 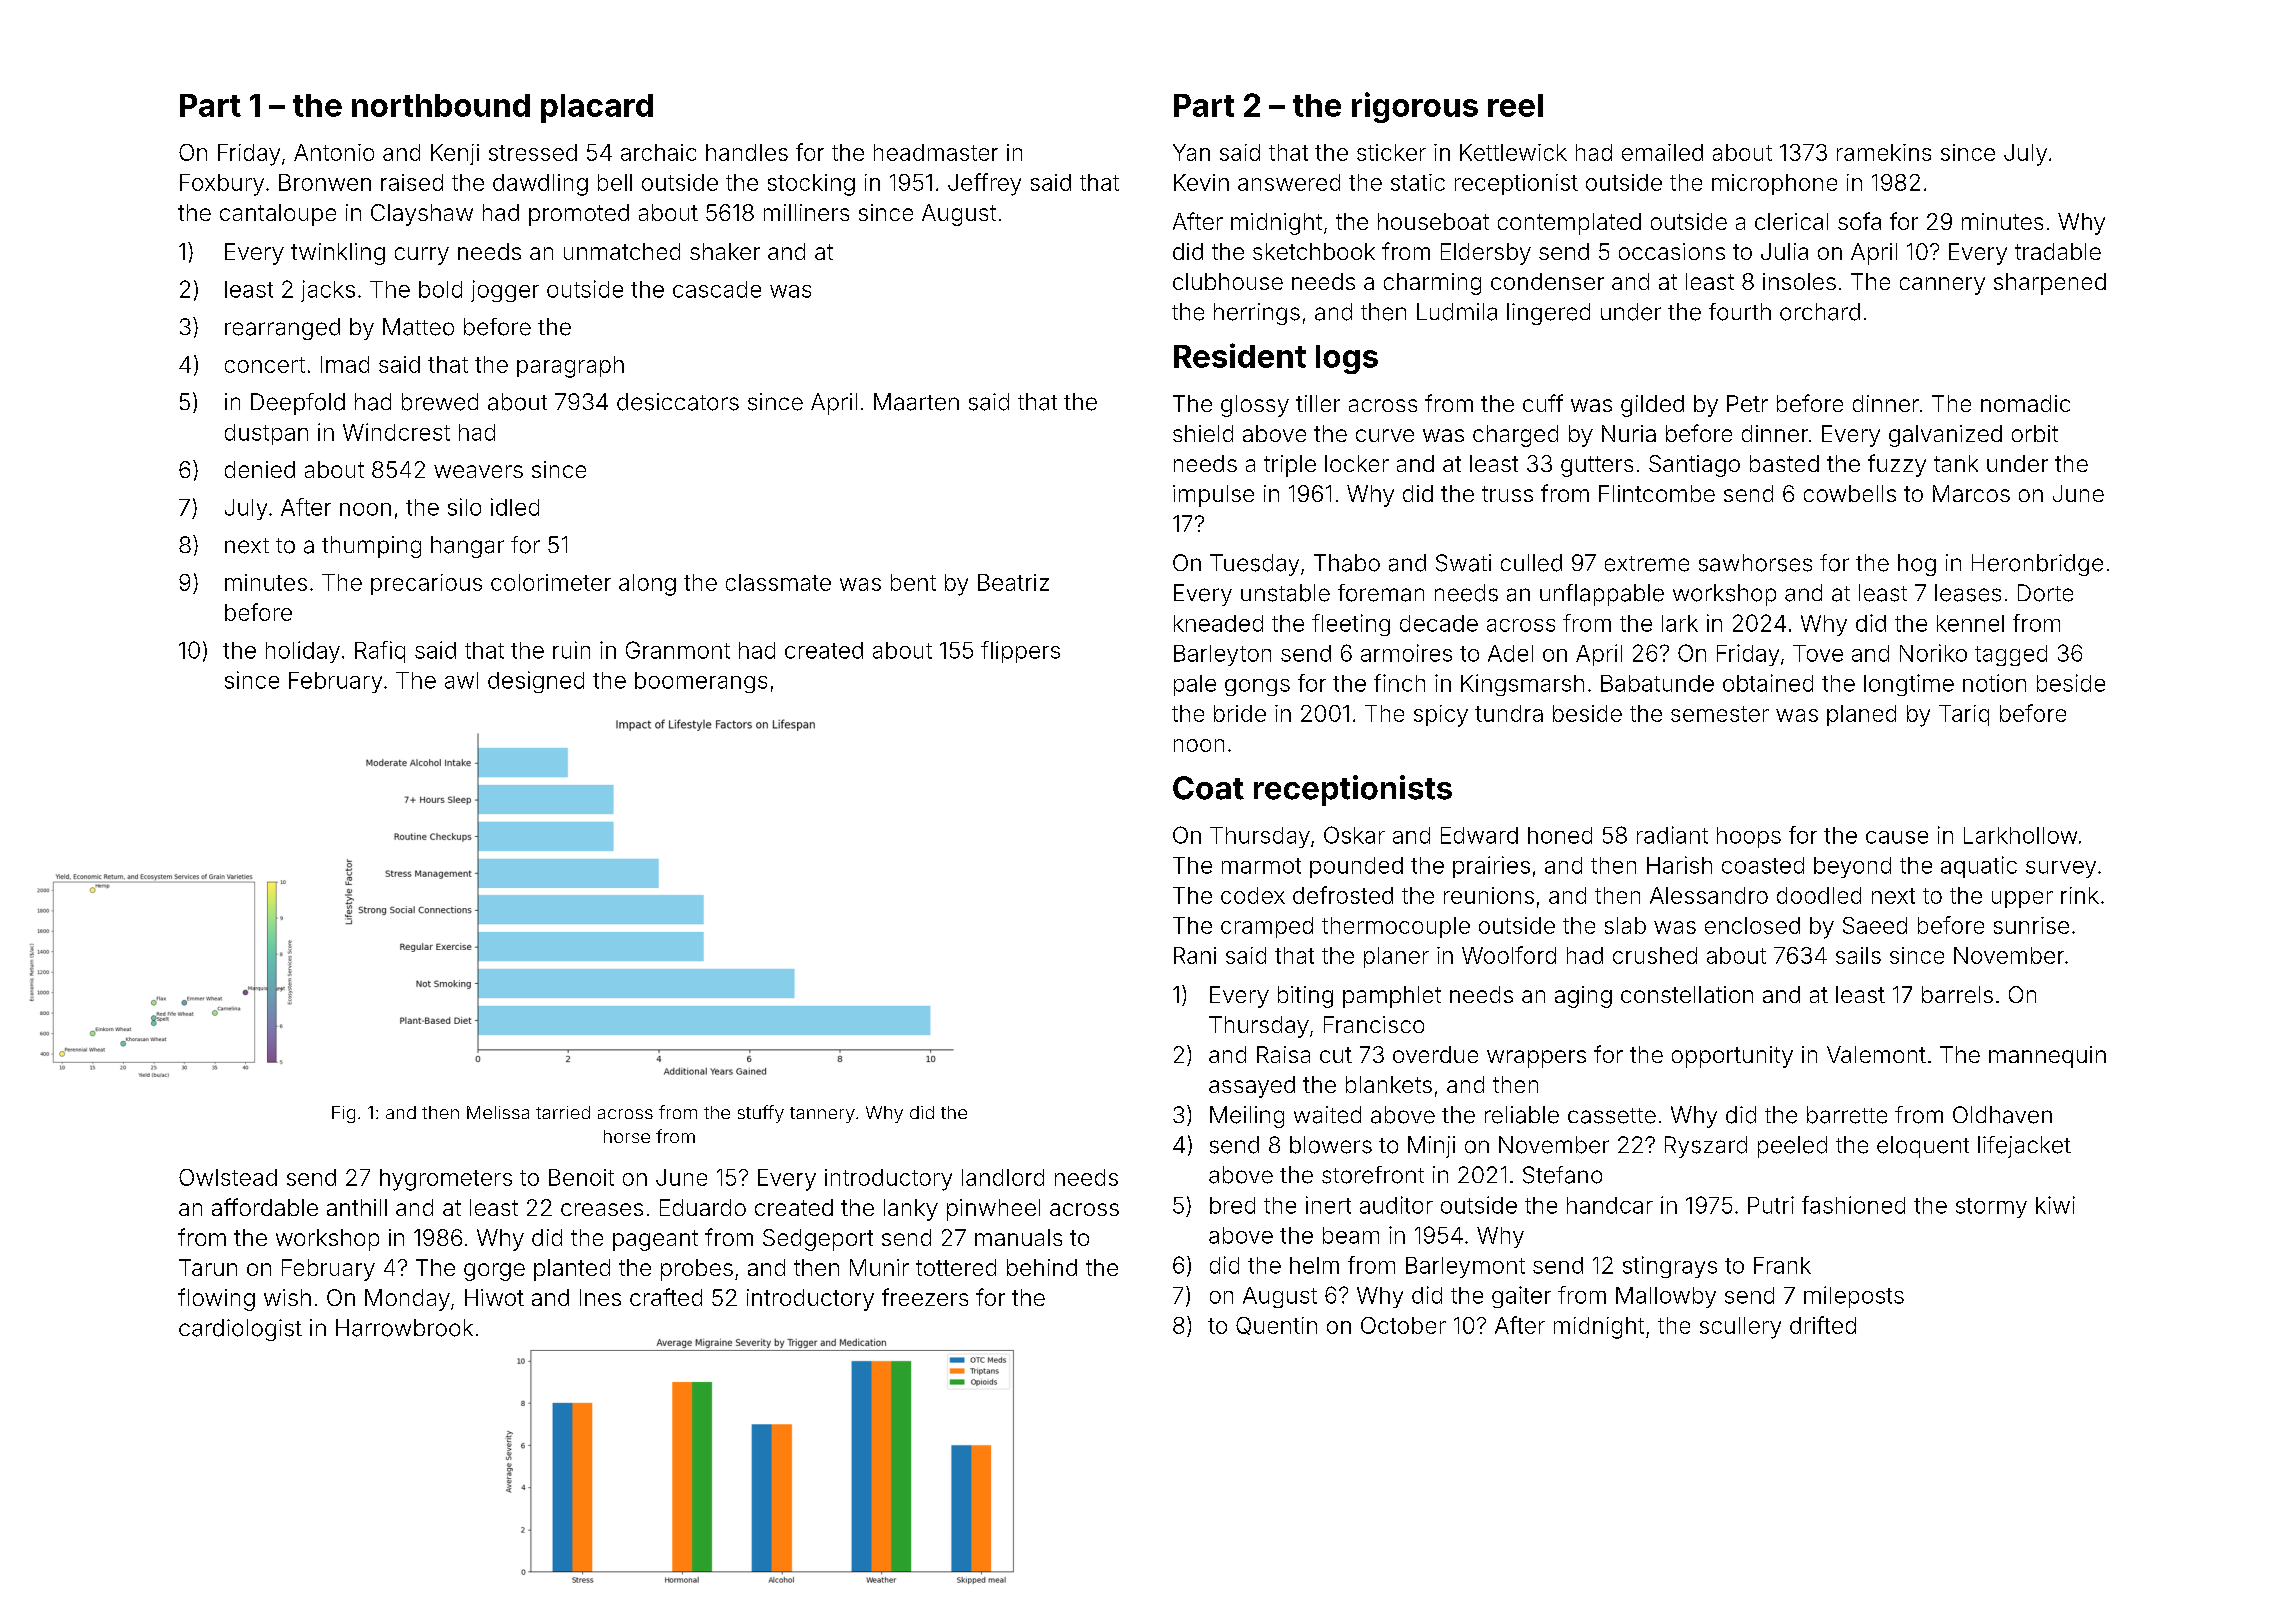 What do you see at coordinates (602, 1209) in the screenshot?
I see `creases` at bounding box center [602, 1209].
